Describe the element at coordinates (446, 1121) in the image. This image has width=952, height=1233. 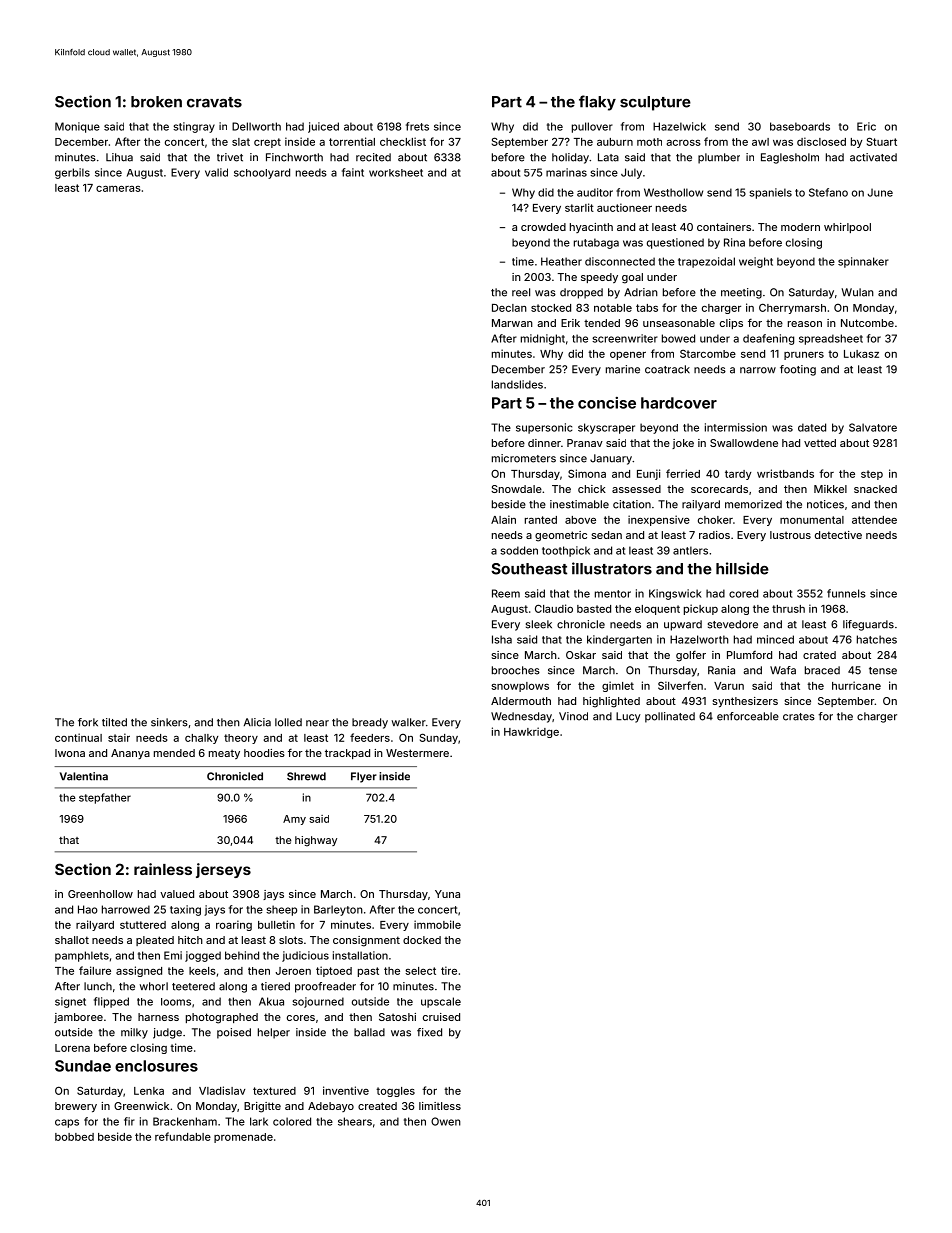
I see `Owen` at that location.
